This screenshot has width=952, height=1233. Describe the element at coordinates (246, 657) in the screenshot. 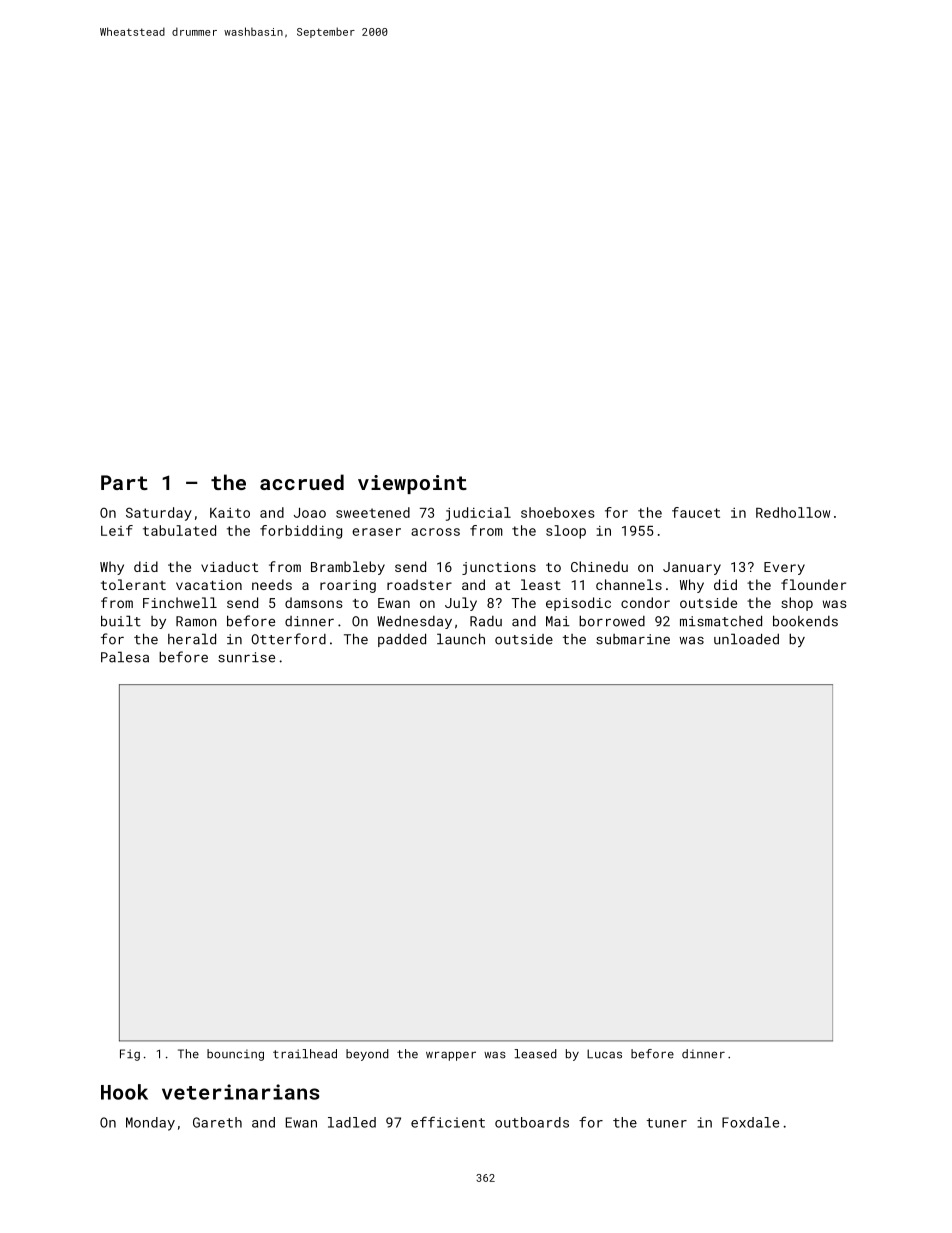

I see `sunrise` at that location.
